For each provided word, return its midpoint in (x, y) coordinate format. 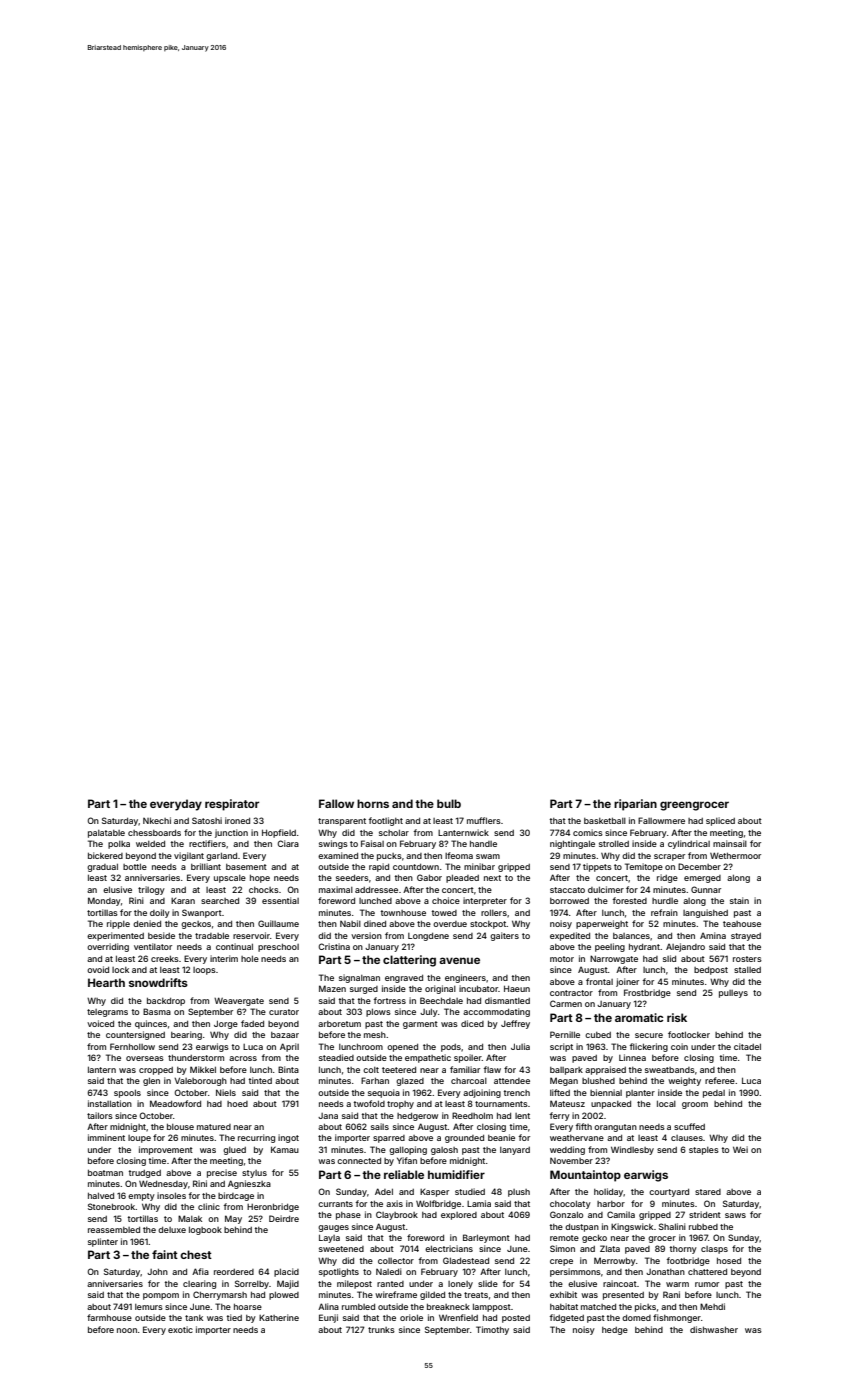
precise (222, 1173)
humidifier (456, 1174)
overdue (450, 924)
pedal (714, 1094)
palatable (106, 834)
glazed (410, 1082)
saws (735, 1215)
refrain (664, 912)
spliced (720, 821)
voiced (100, 1023)
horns (373, 803)
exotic (180, 1329)
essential (280, 900)
